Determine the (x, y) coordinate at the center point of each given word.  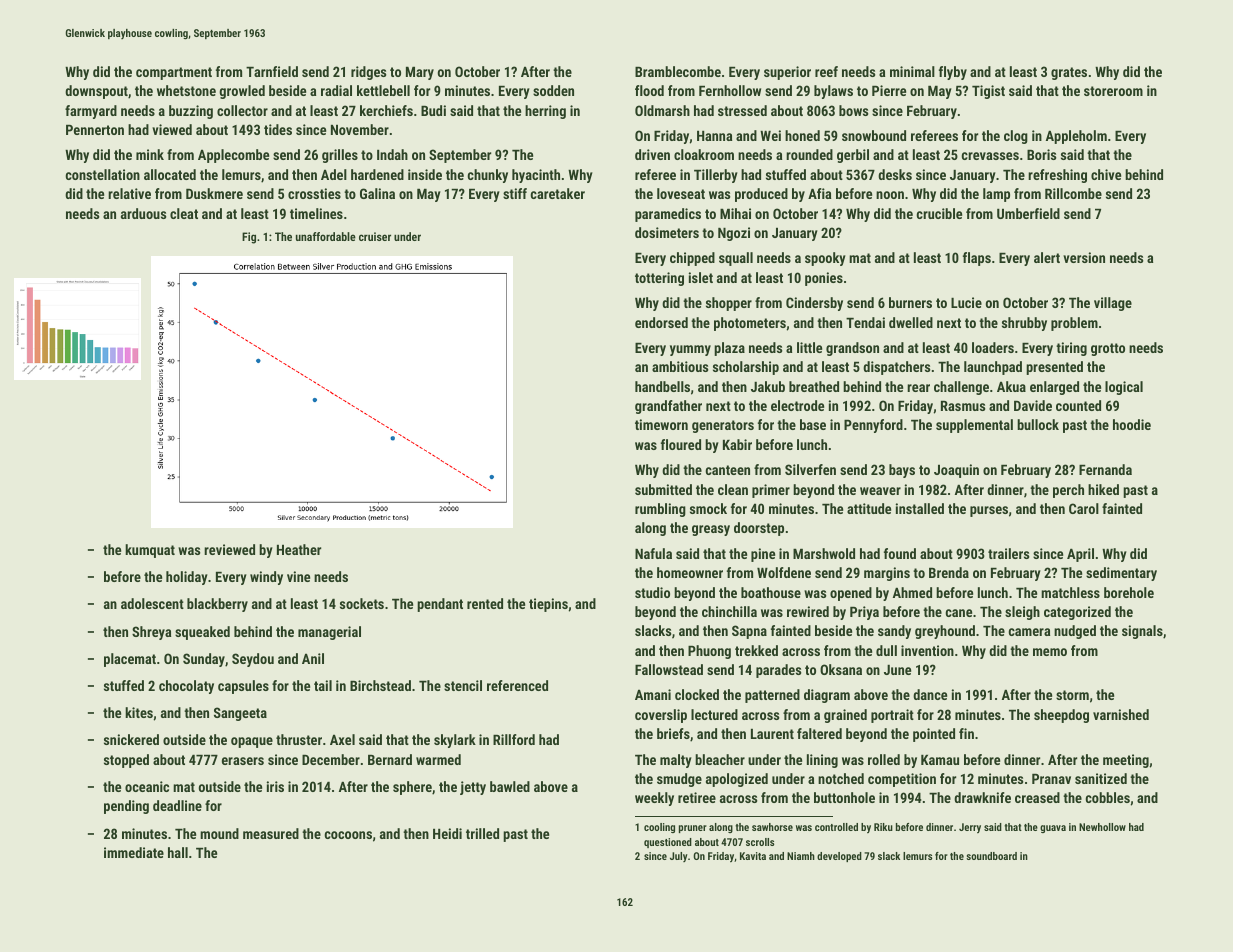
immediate (134, 852)
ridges (368, 73)
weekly (654, 799)
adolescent (152, 603)
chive (1106, 174)
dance (930, 694)
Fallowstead (669, 669)
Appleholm (1076, 137)
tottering (659, 279)
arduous (143, 213)
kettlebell (383, 90)
